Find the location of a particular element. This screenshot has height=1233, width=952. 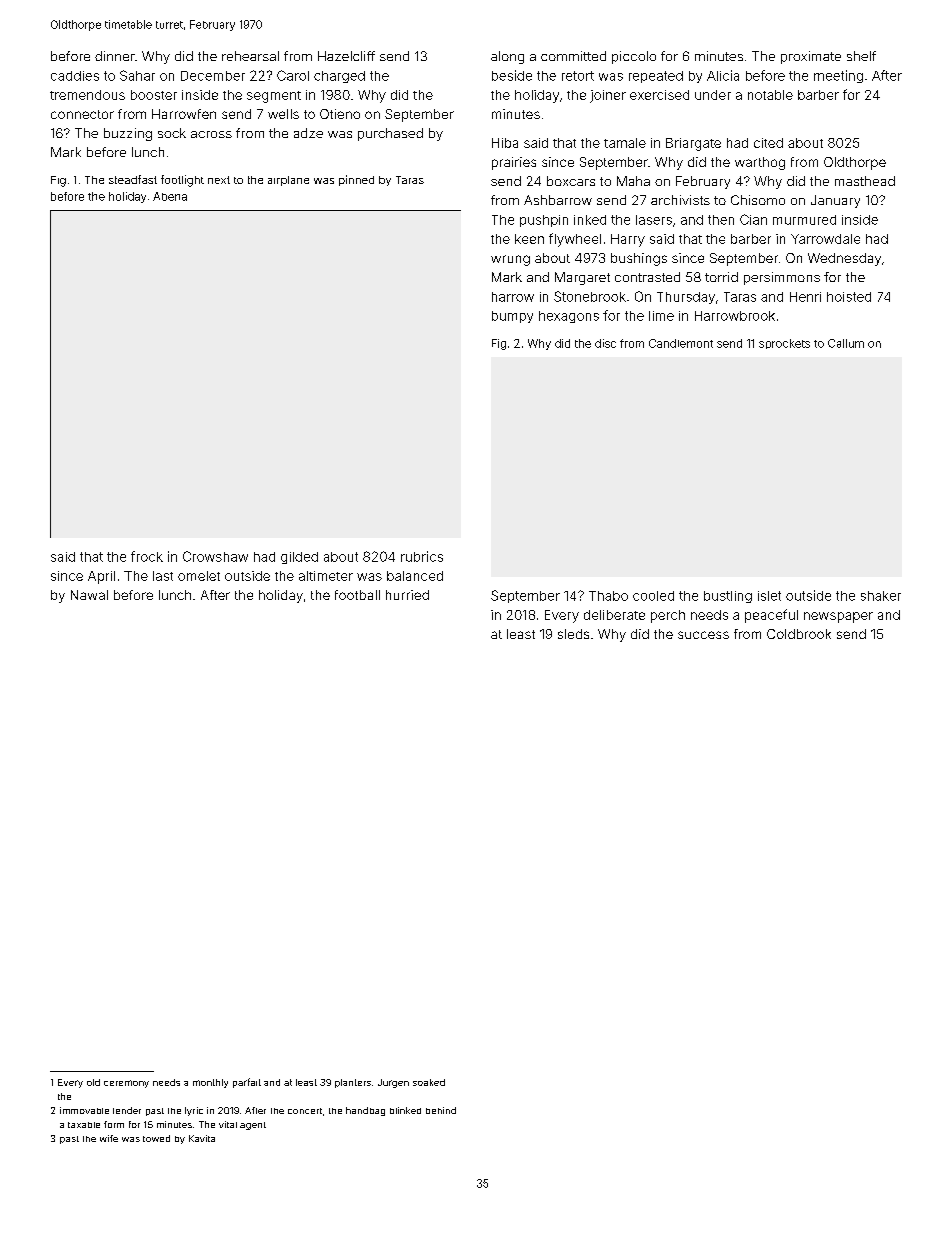

omelet is located at coordinates (199, 576).
